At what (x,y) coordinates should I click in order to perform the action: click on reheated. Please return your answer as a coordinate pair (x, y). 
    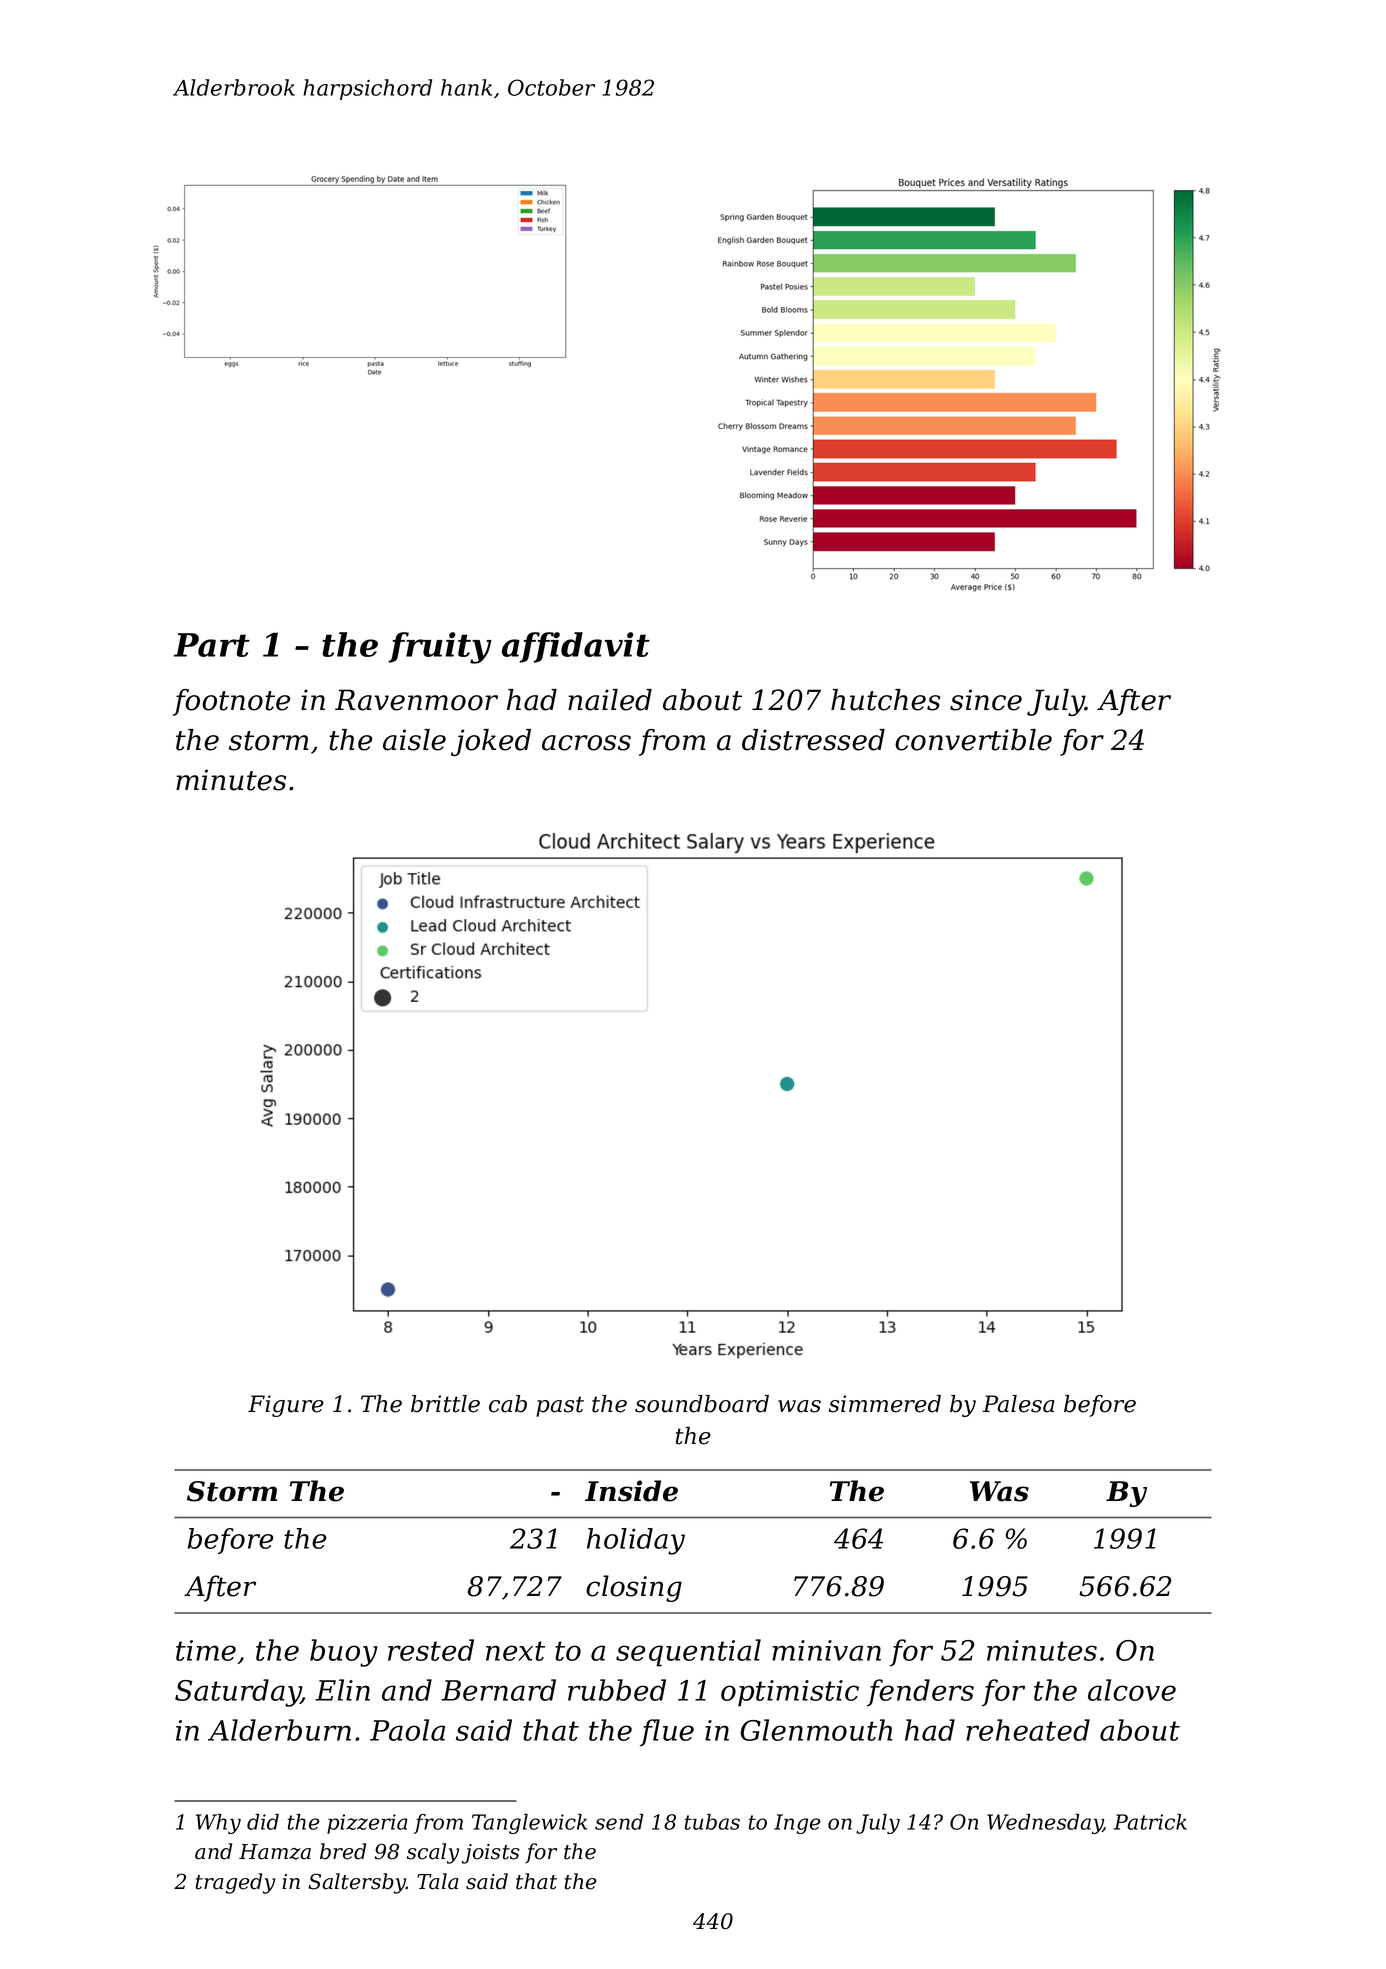
    Looking at the image, I should click on (1028, 1730).
